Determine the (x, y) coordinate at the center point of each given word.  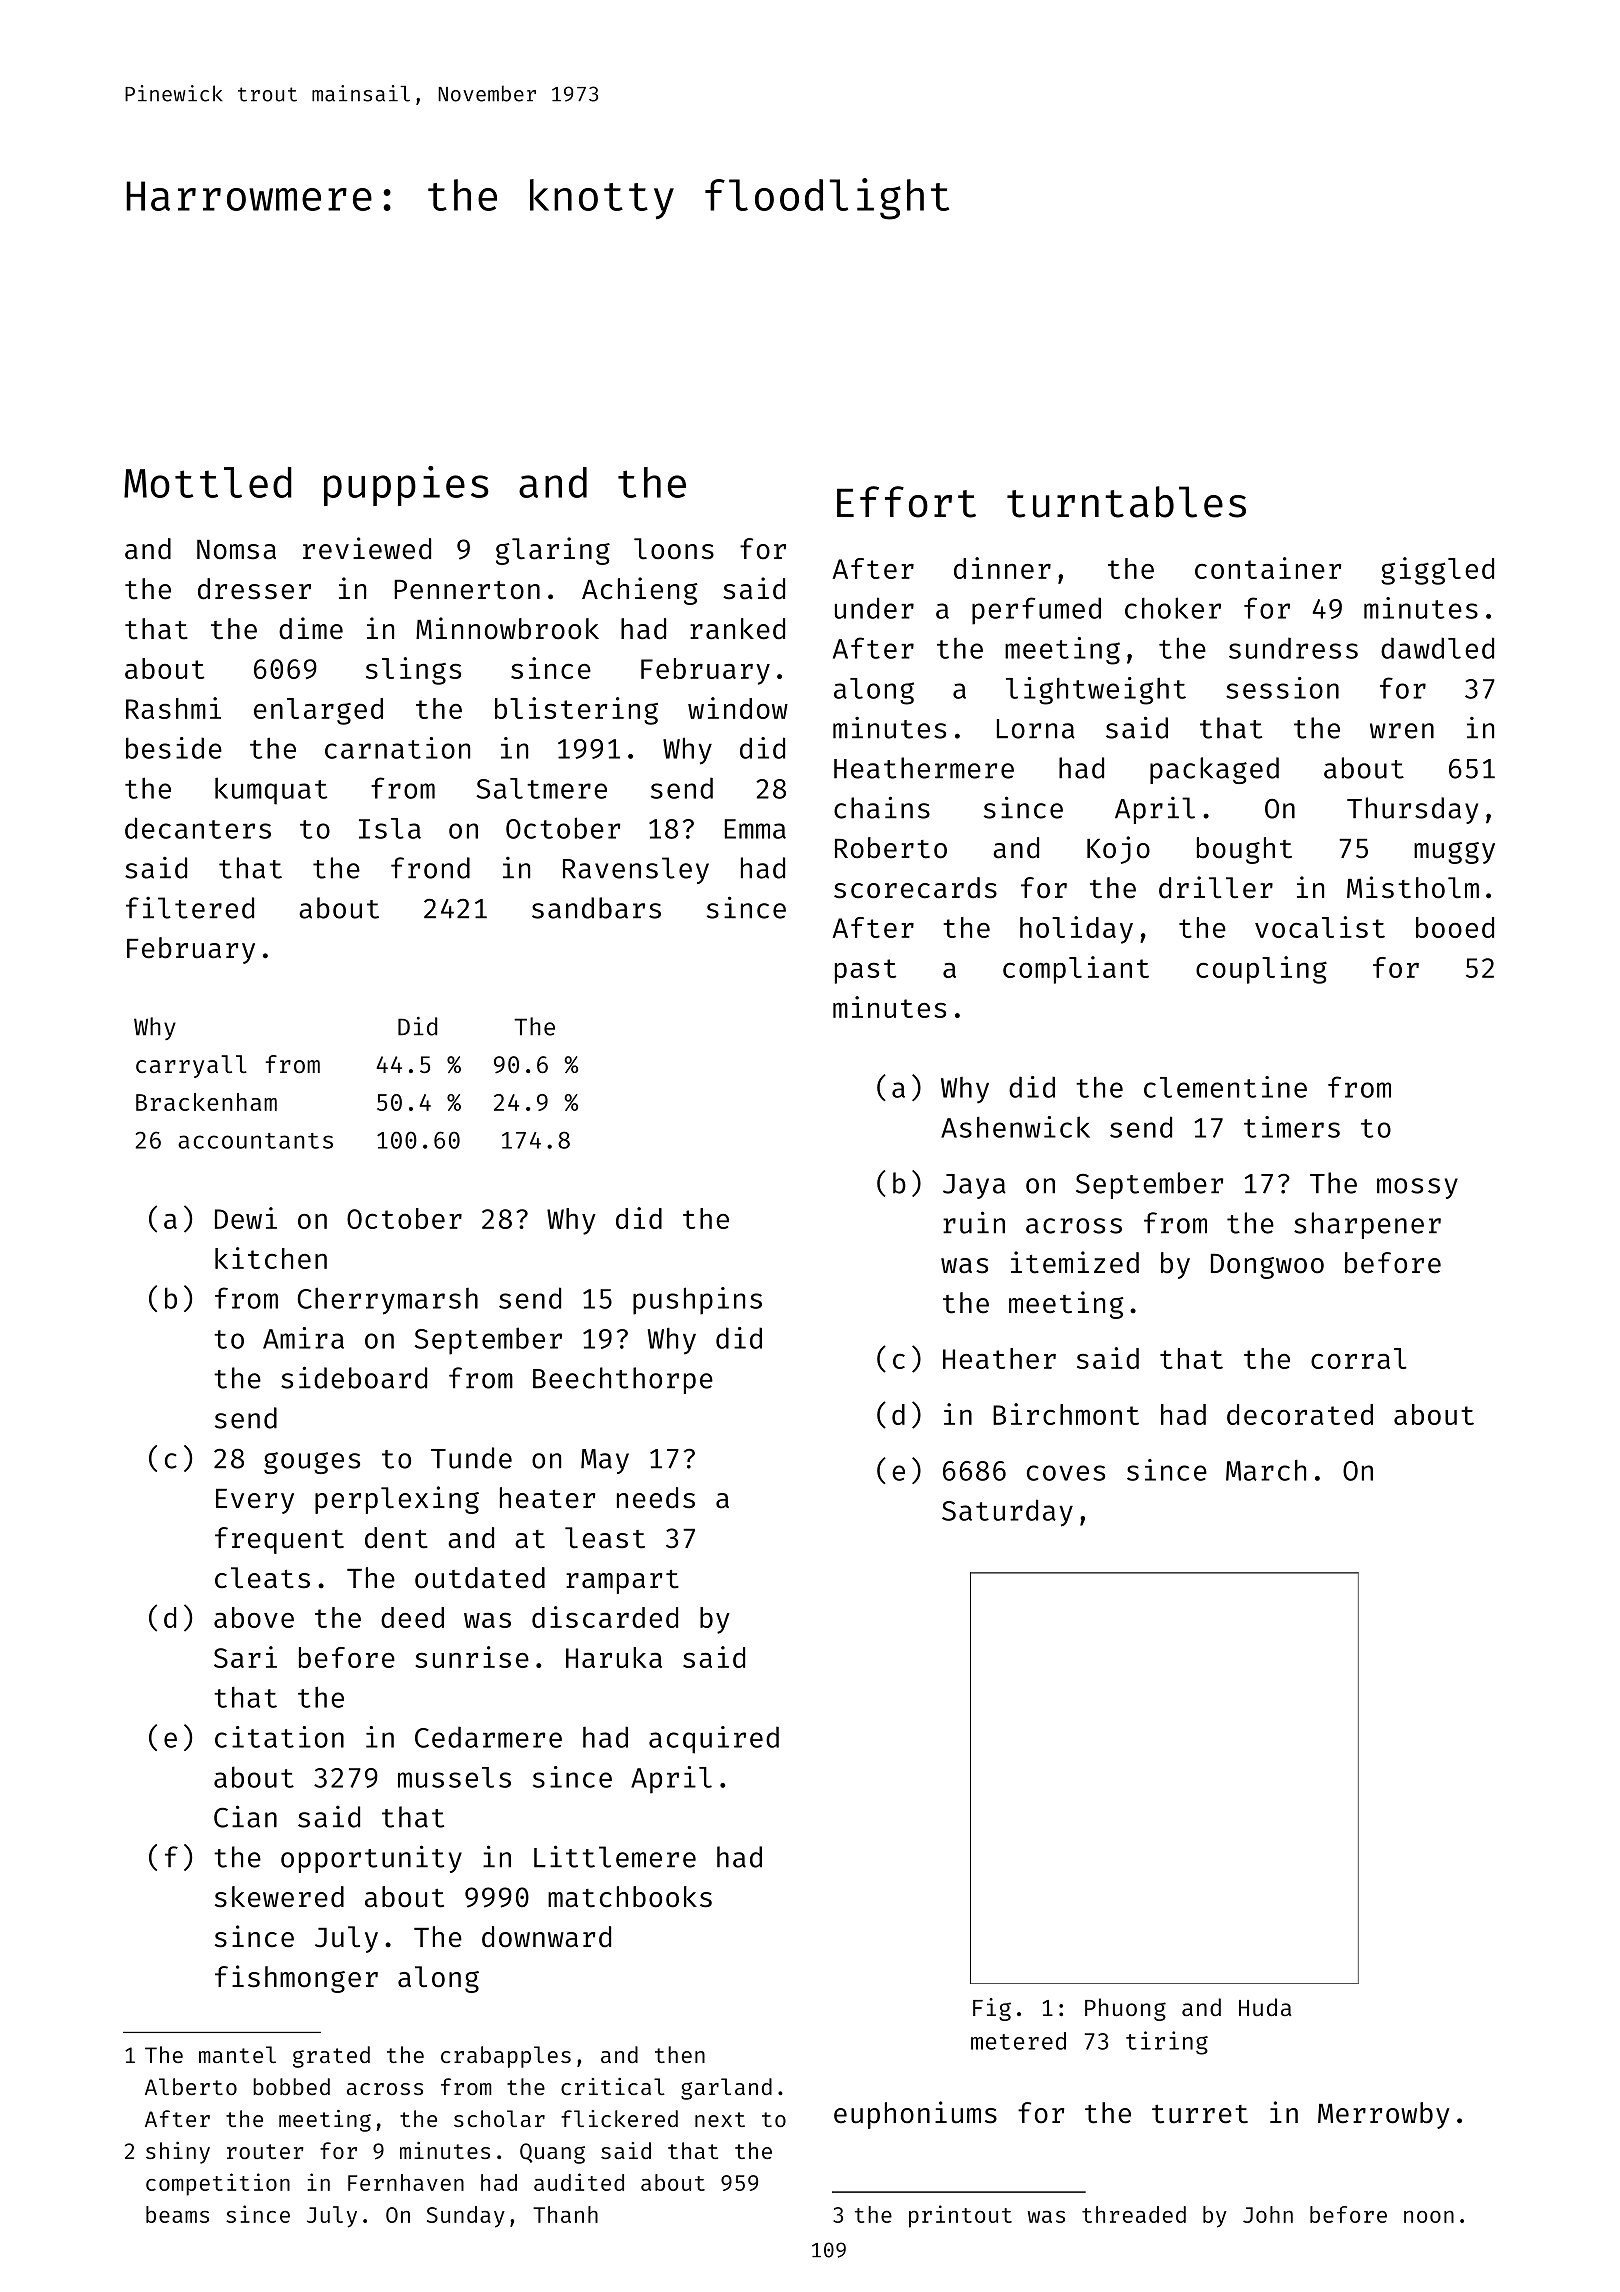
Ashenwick (1015, 1127)
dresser (254, 589)
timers (1292, 1127)
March (1266, 1470)
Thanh (565, 2214)
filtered (190, 907)
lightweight (1096, 691)
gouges (312, 1463)
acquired (714, 1740)
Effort (906, 502)
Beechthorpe (623, 1380)
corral (1358, 1358)
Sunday (466, 2217)
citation (279, 1737)
